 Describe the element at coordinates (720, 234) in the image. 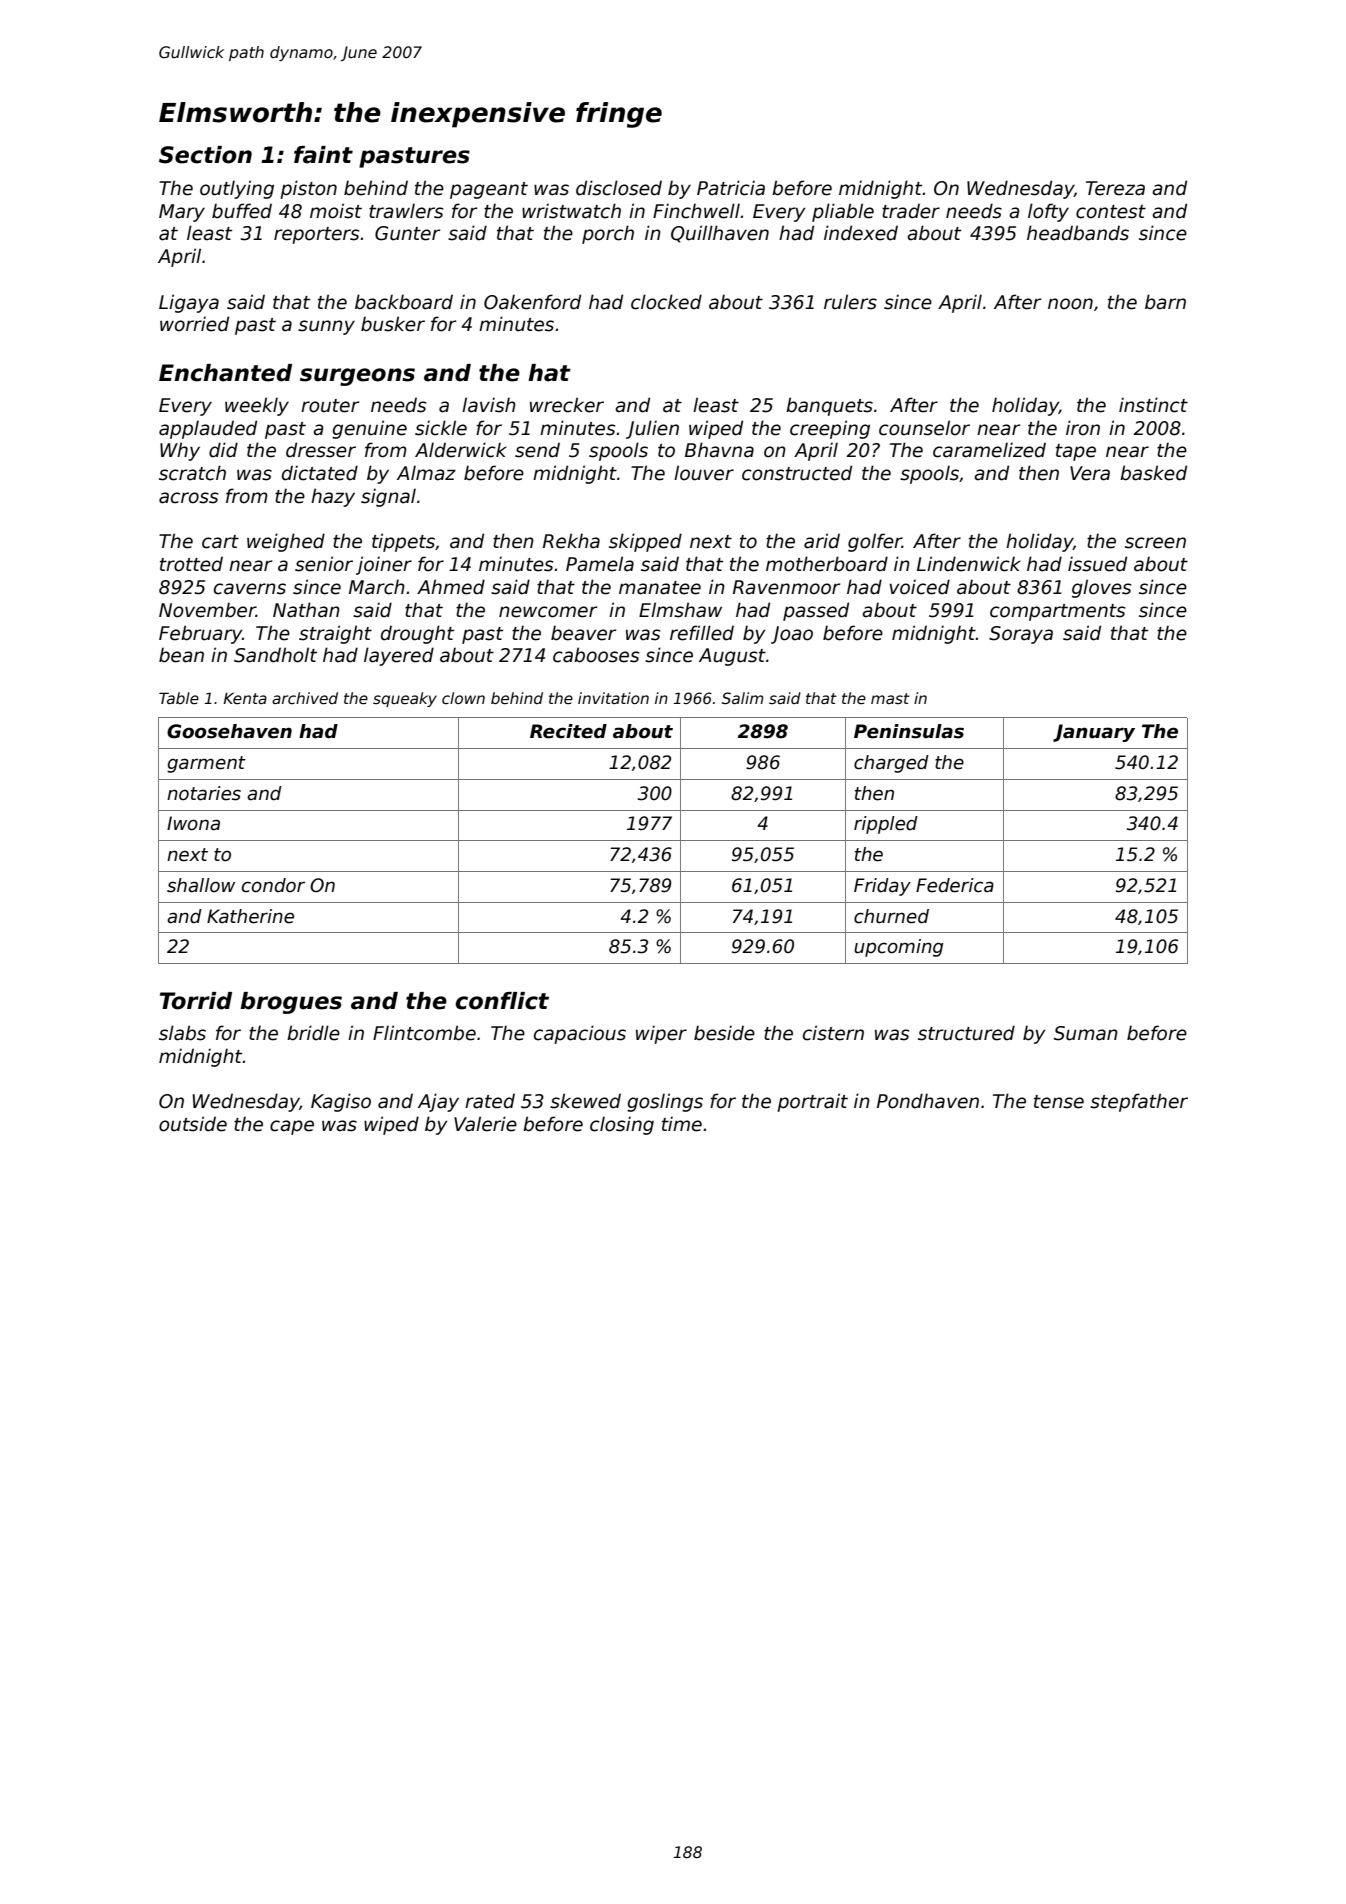

I see `Quillhaven` at that location.
